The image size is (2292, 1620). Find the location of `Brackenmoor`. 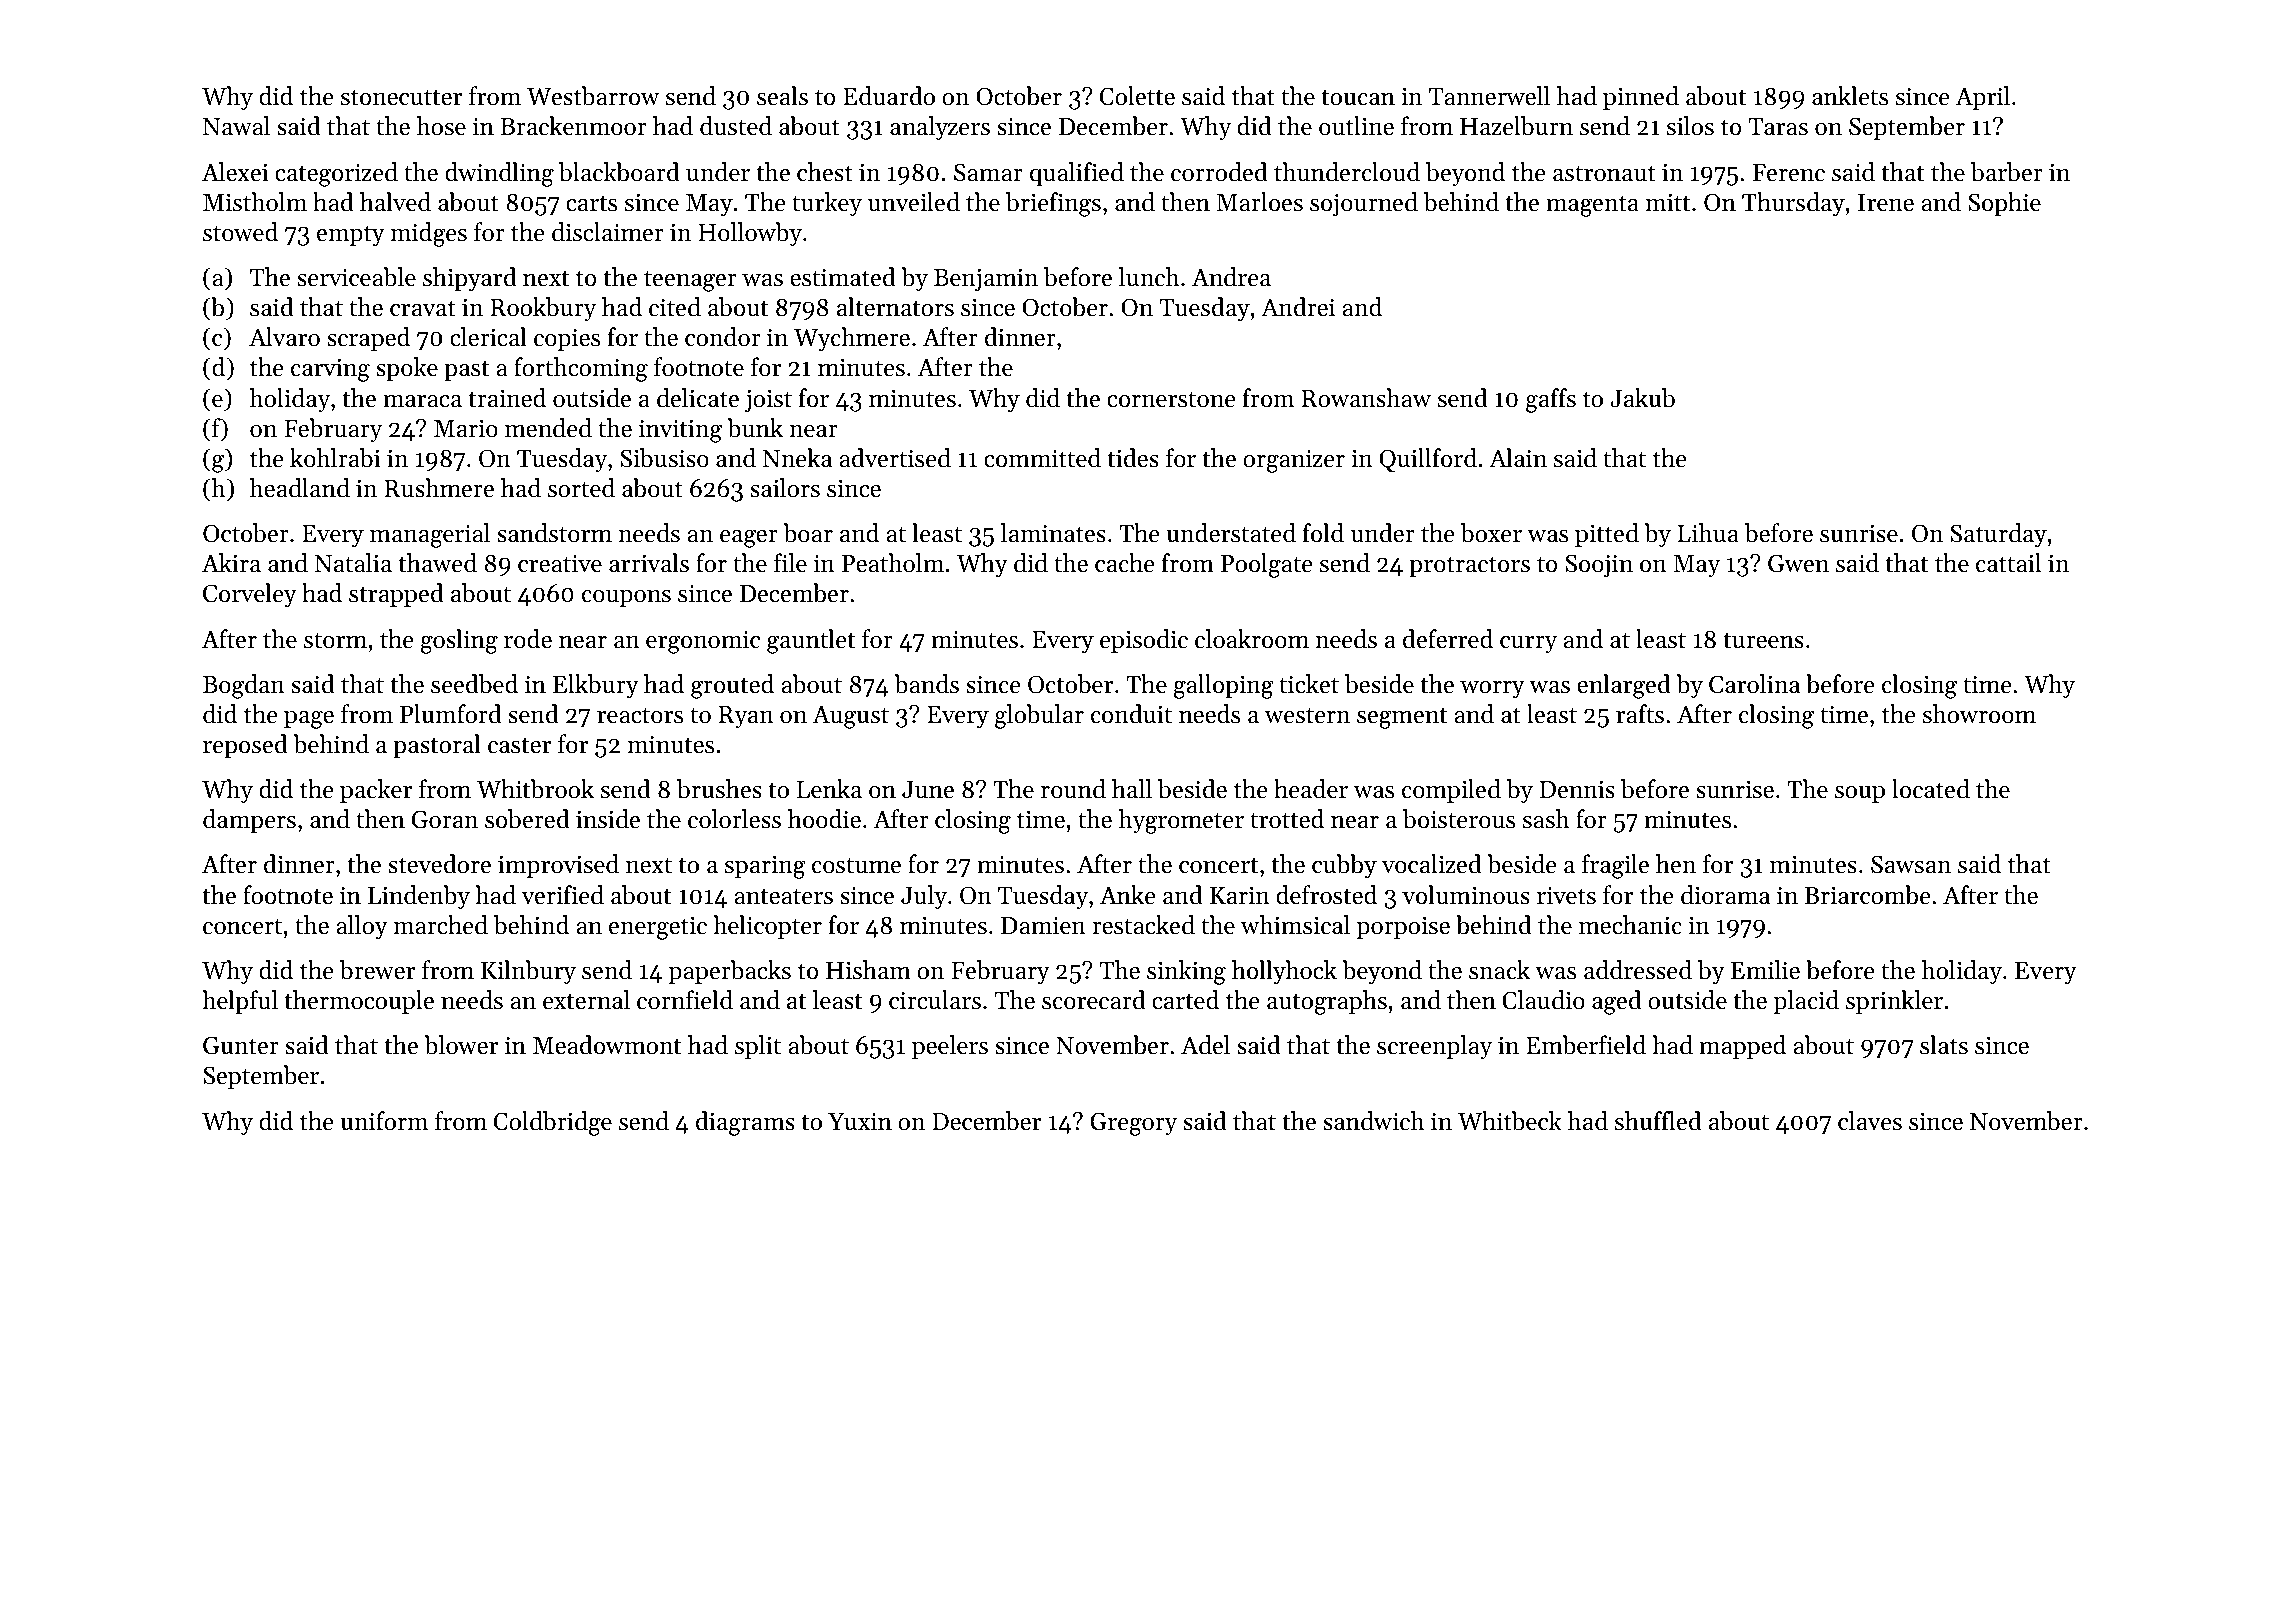

Brackenmoor is located at coordinates (573, 126).
